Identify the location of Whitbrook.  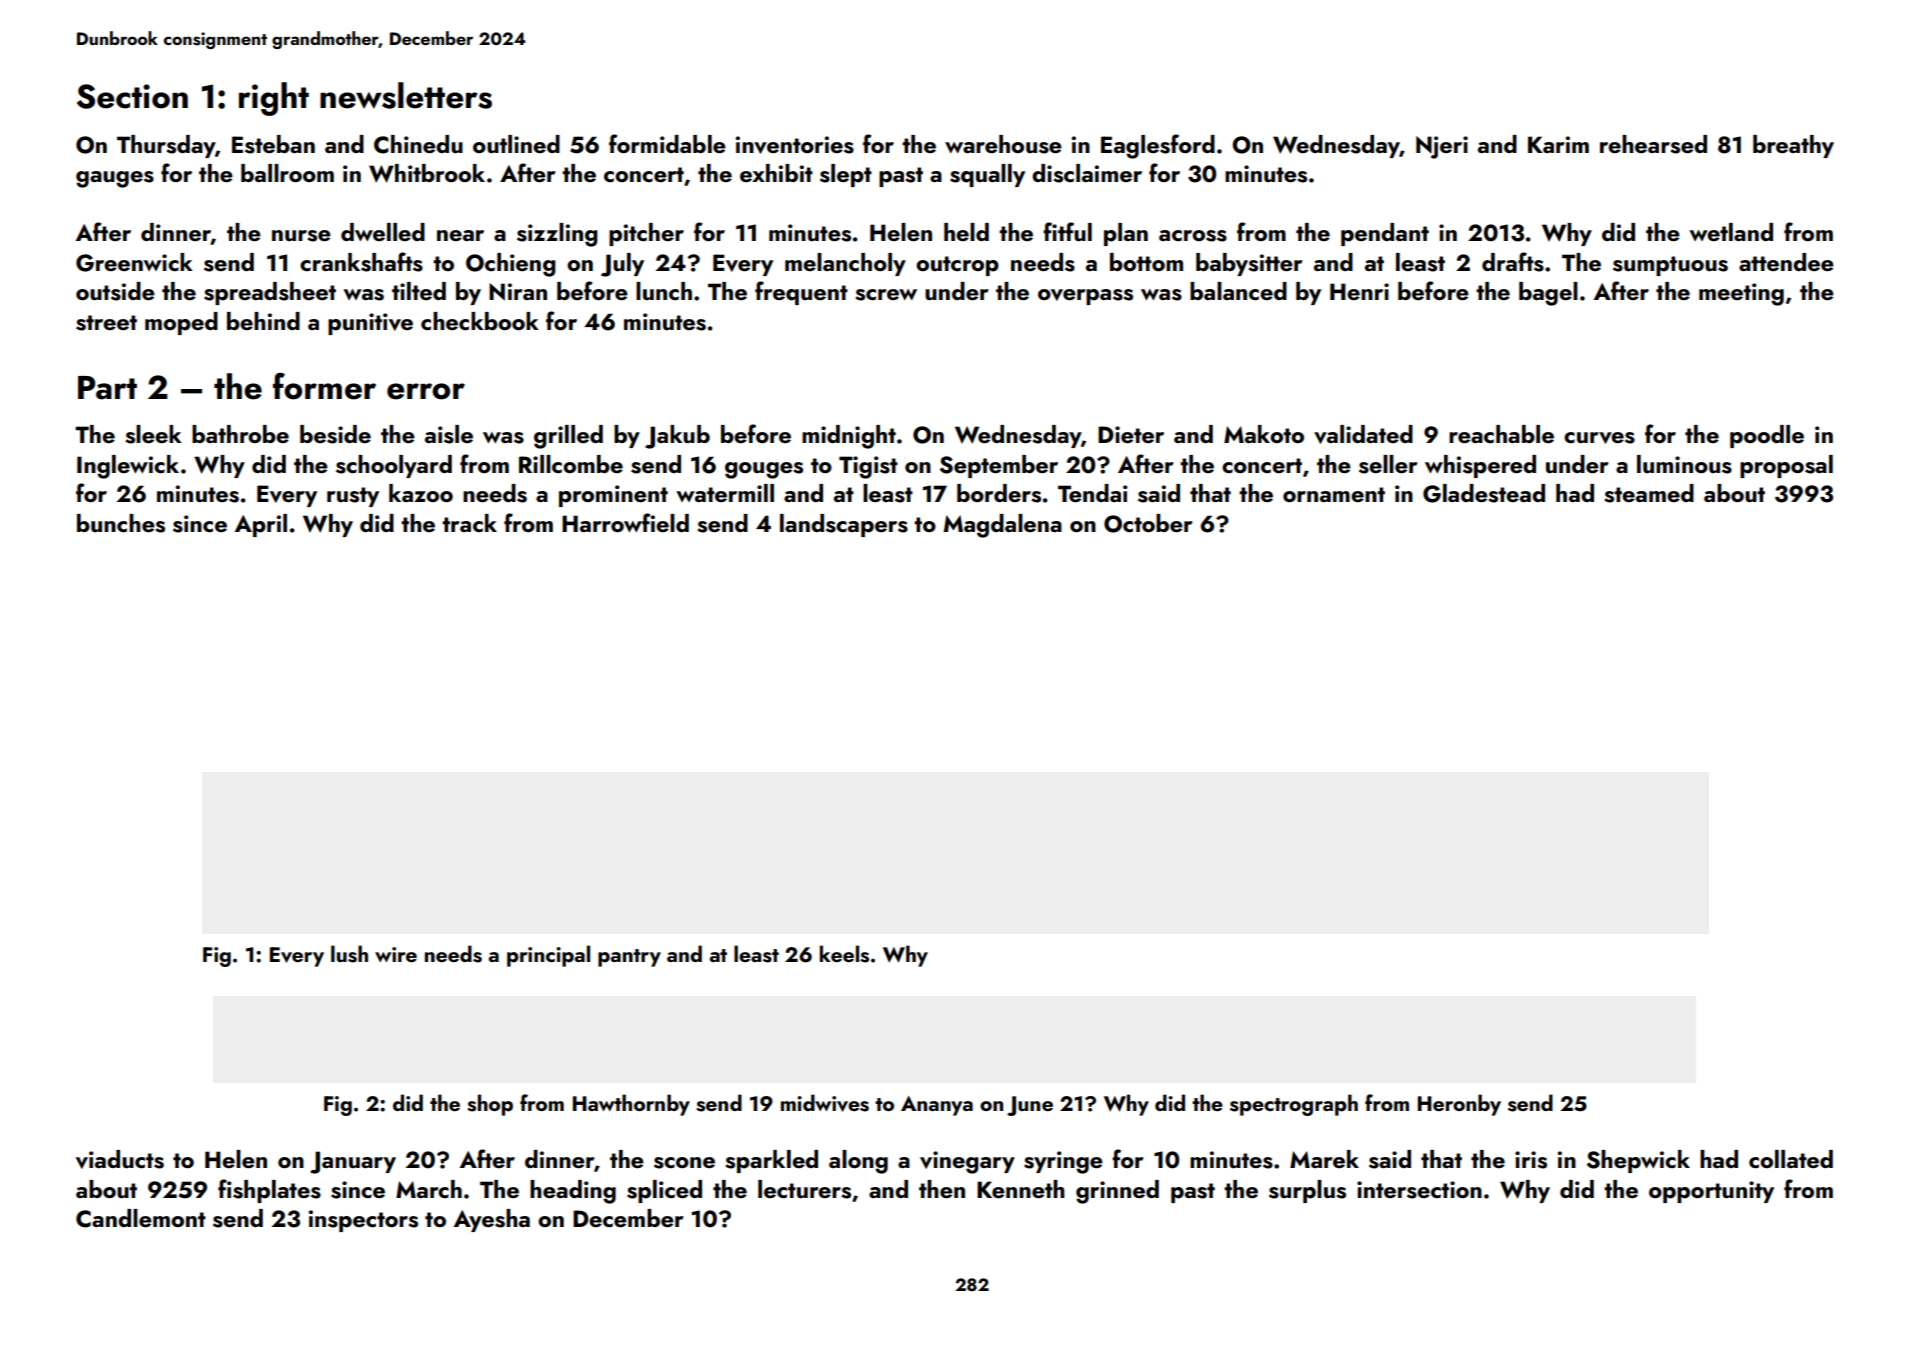
(427, 173).
